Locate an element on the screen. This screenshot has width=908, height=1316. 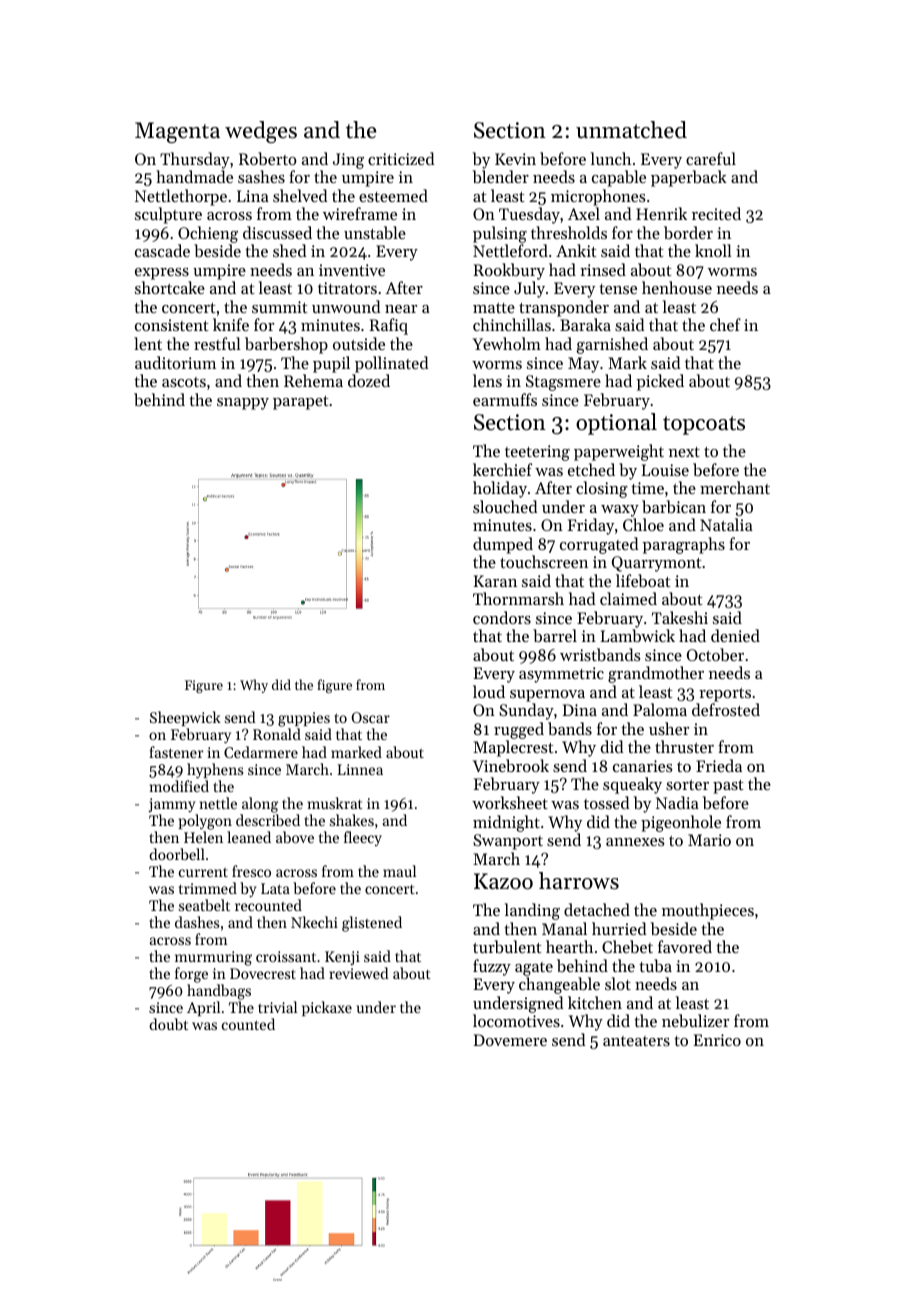
denied is located at coordinates (735, 635).
